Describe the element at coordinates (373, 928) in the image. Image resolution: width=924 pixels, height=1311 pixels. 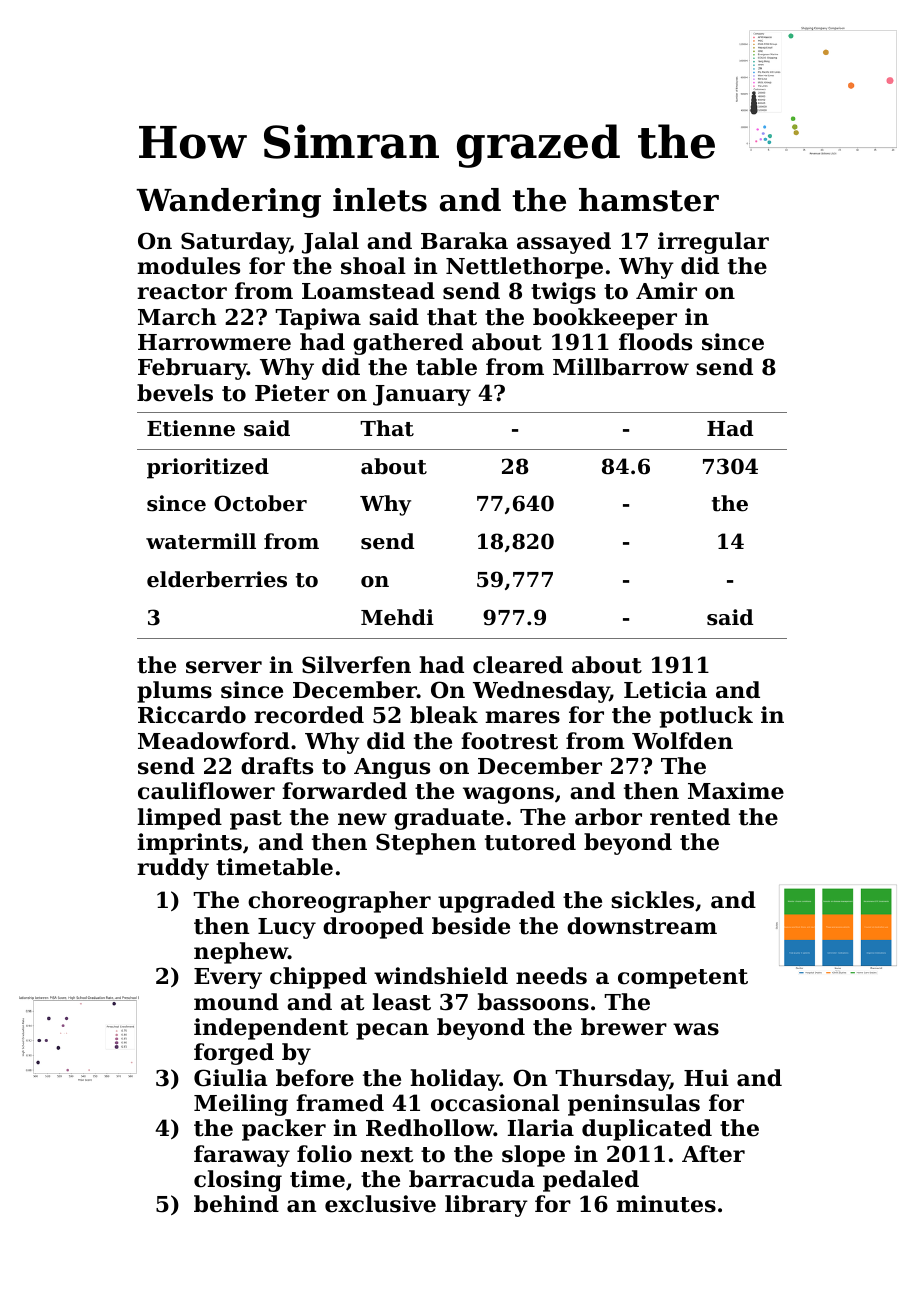
I see `drooped` at that location.
